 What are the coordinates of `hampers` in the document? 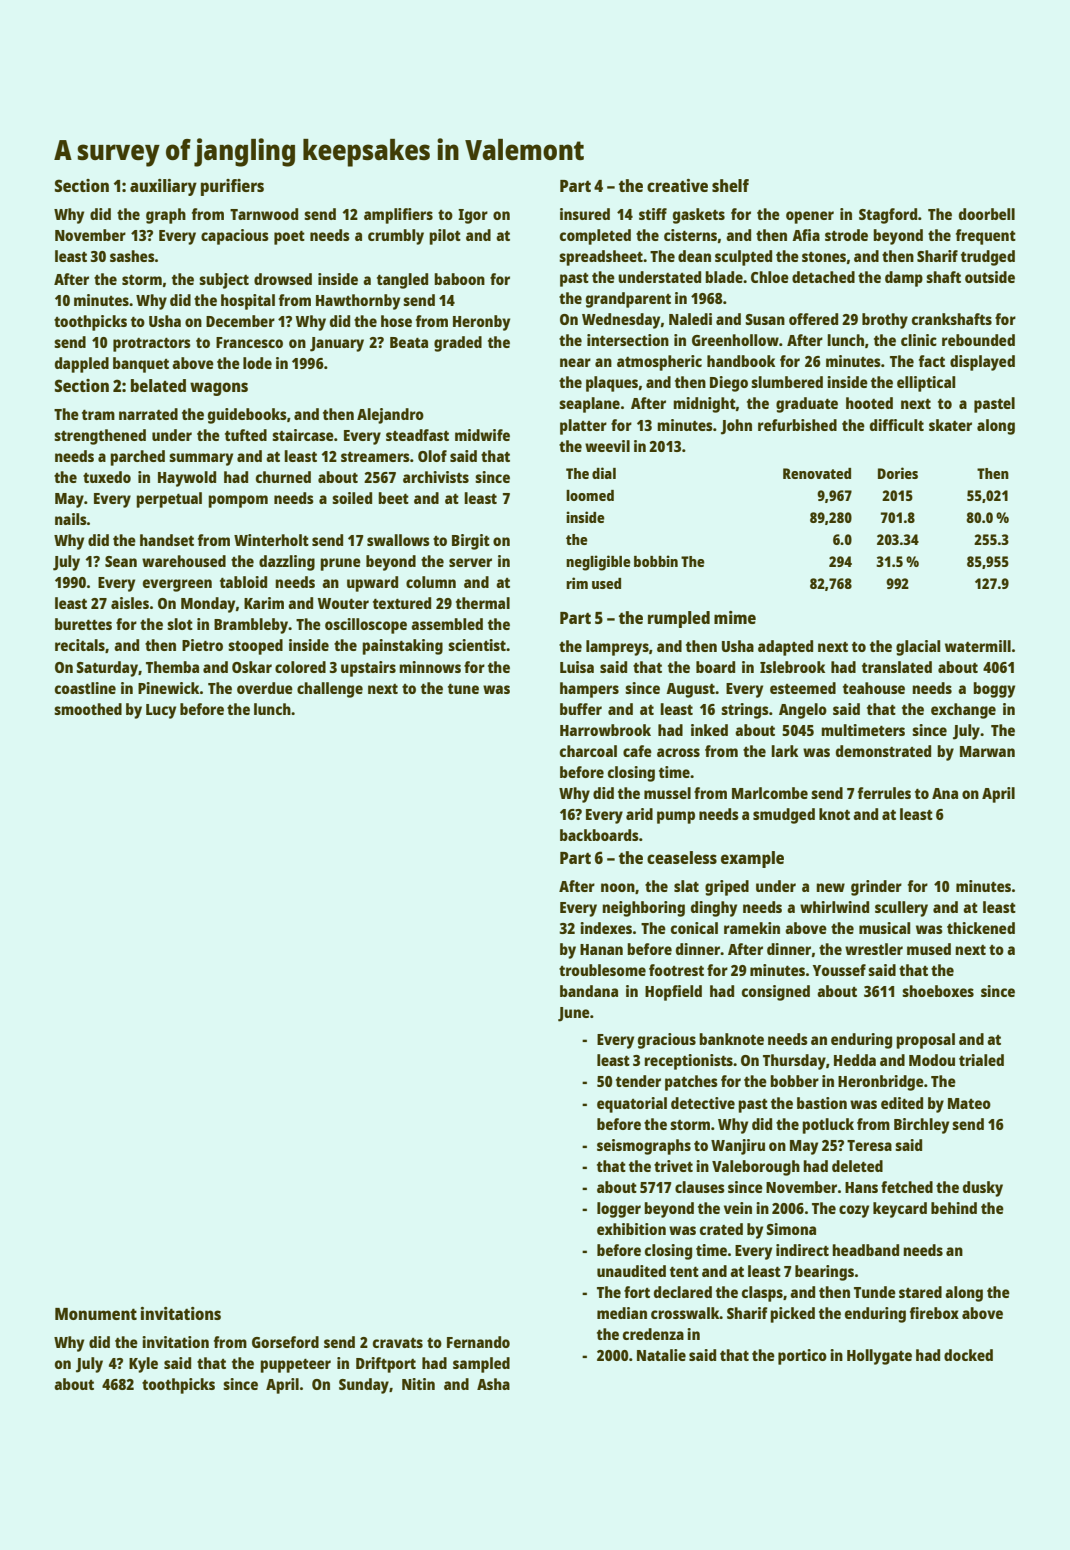 It's located at (589, 690).
